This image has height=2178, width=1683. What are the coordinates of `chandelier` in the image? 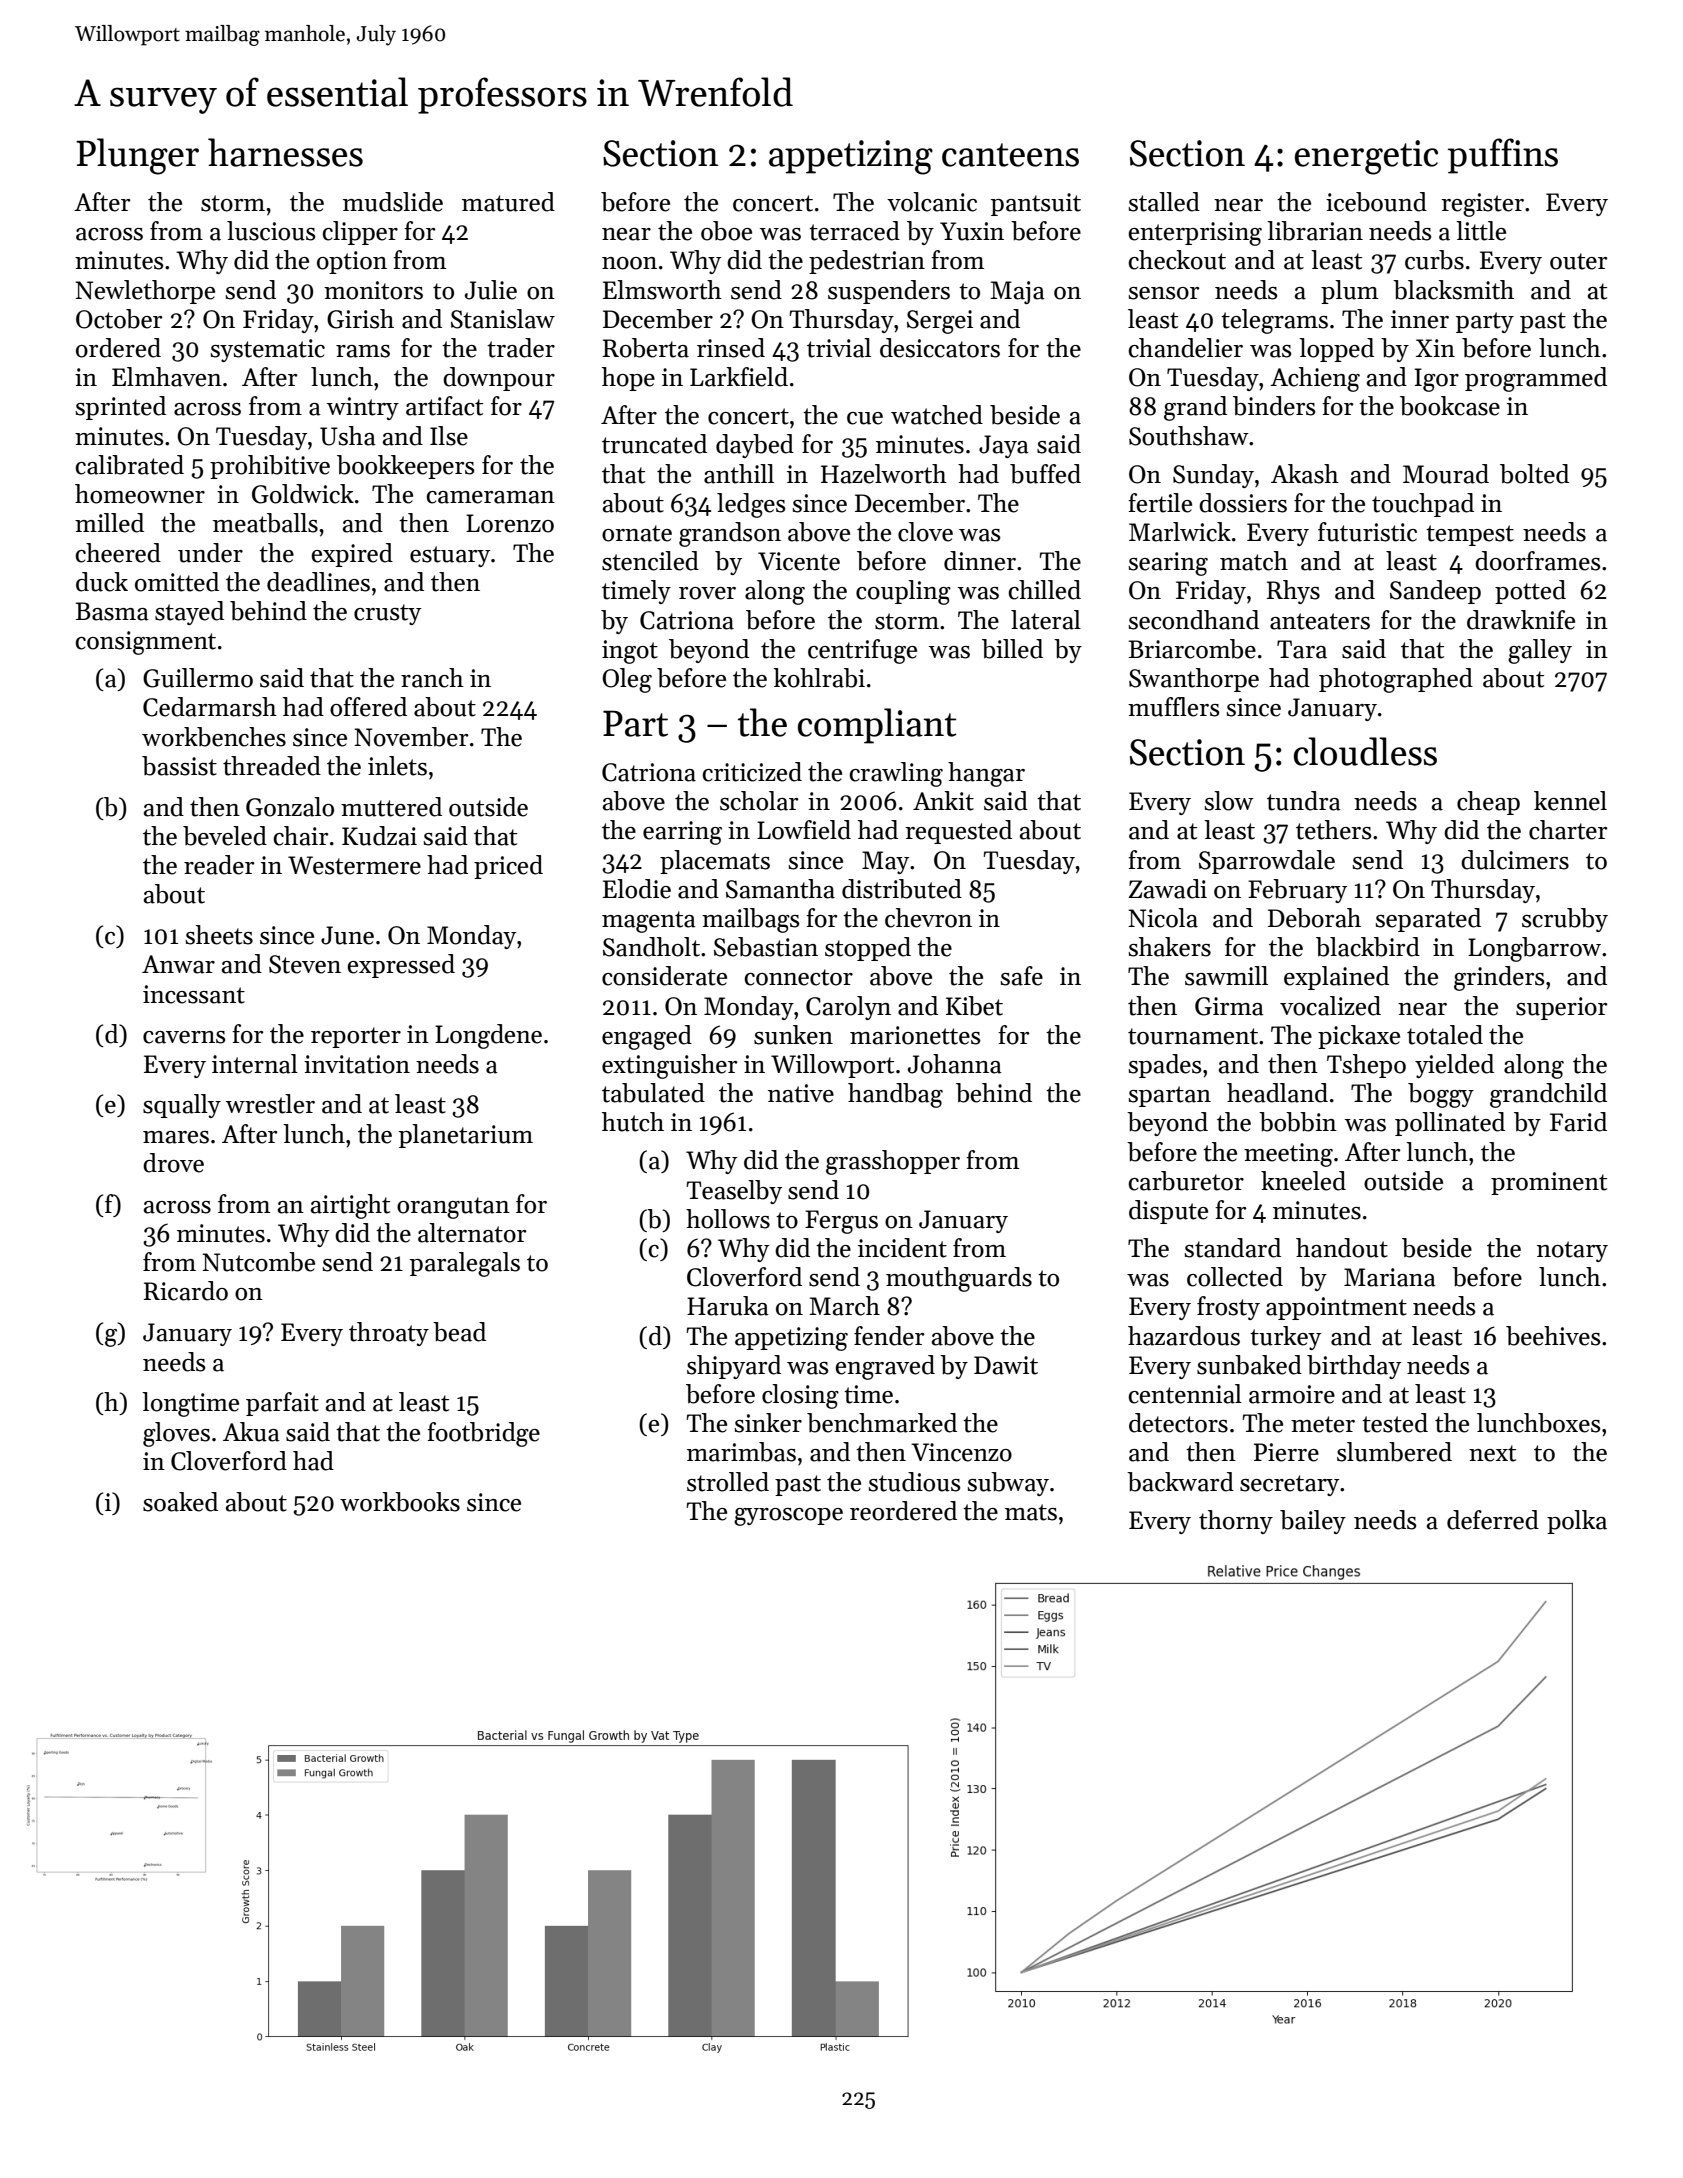 It's located at (1186, 348).
